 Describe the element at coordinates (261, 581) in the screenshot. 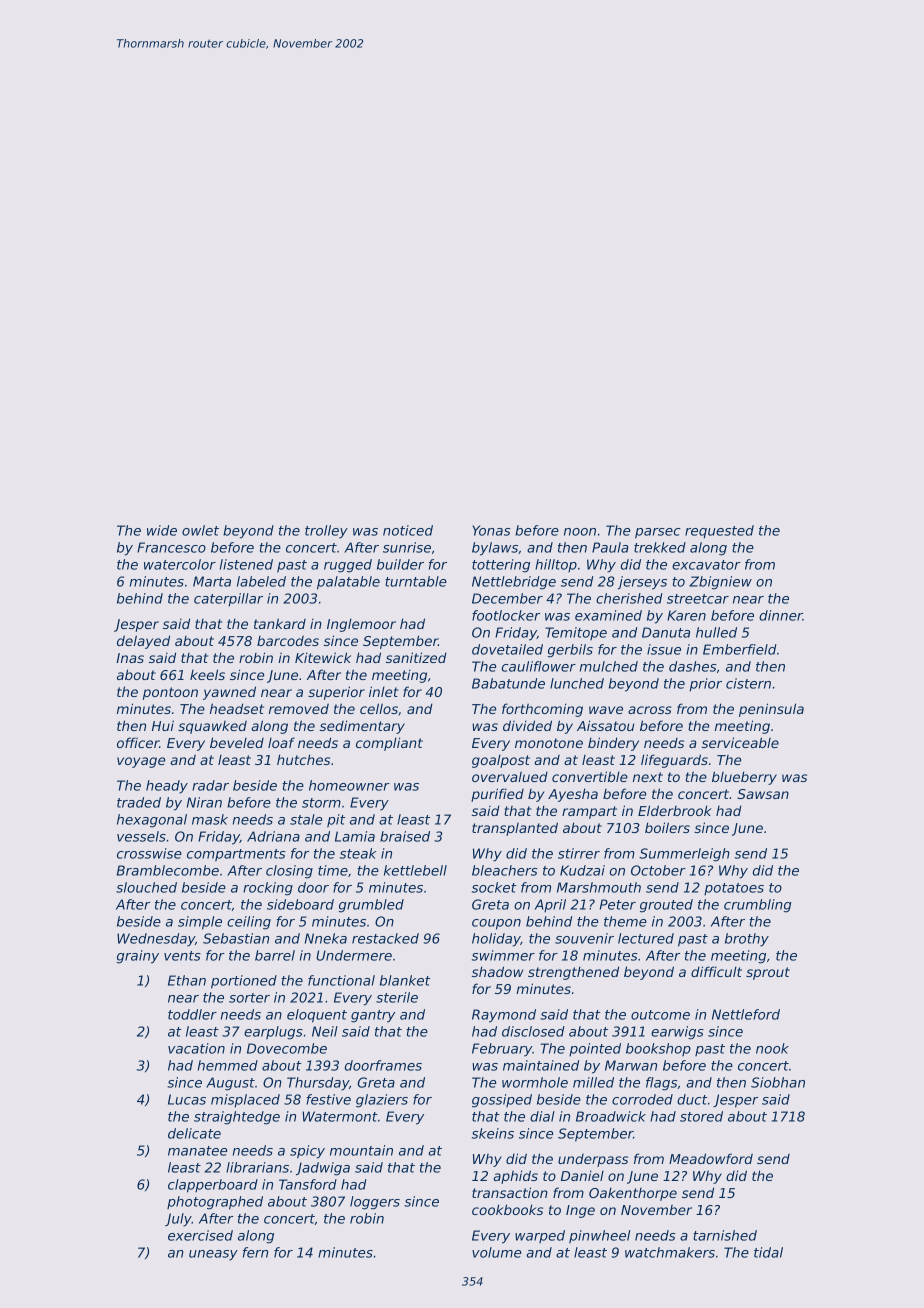

I see `labeled` at that location.
